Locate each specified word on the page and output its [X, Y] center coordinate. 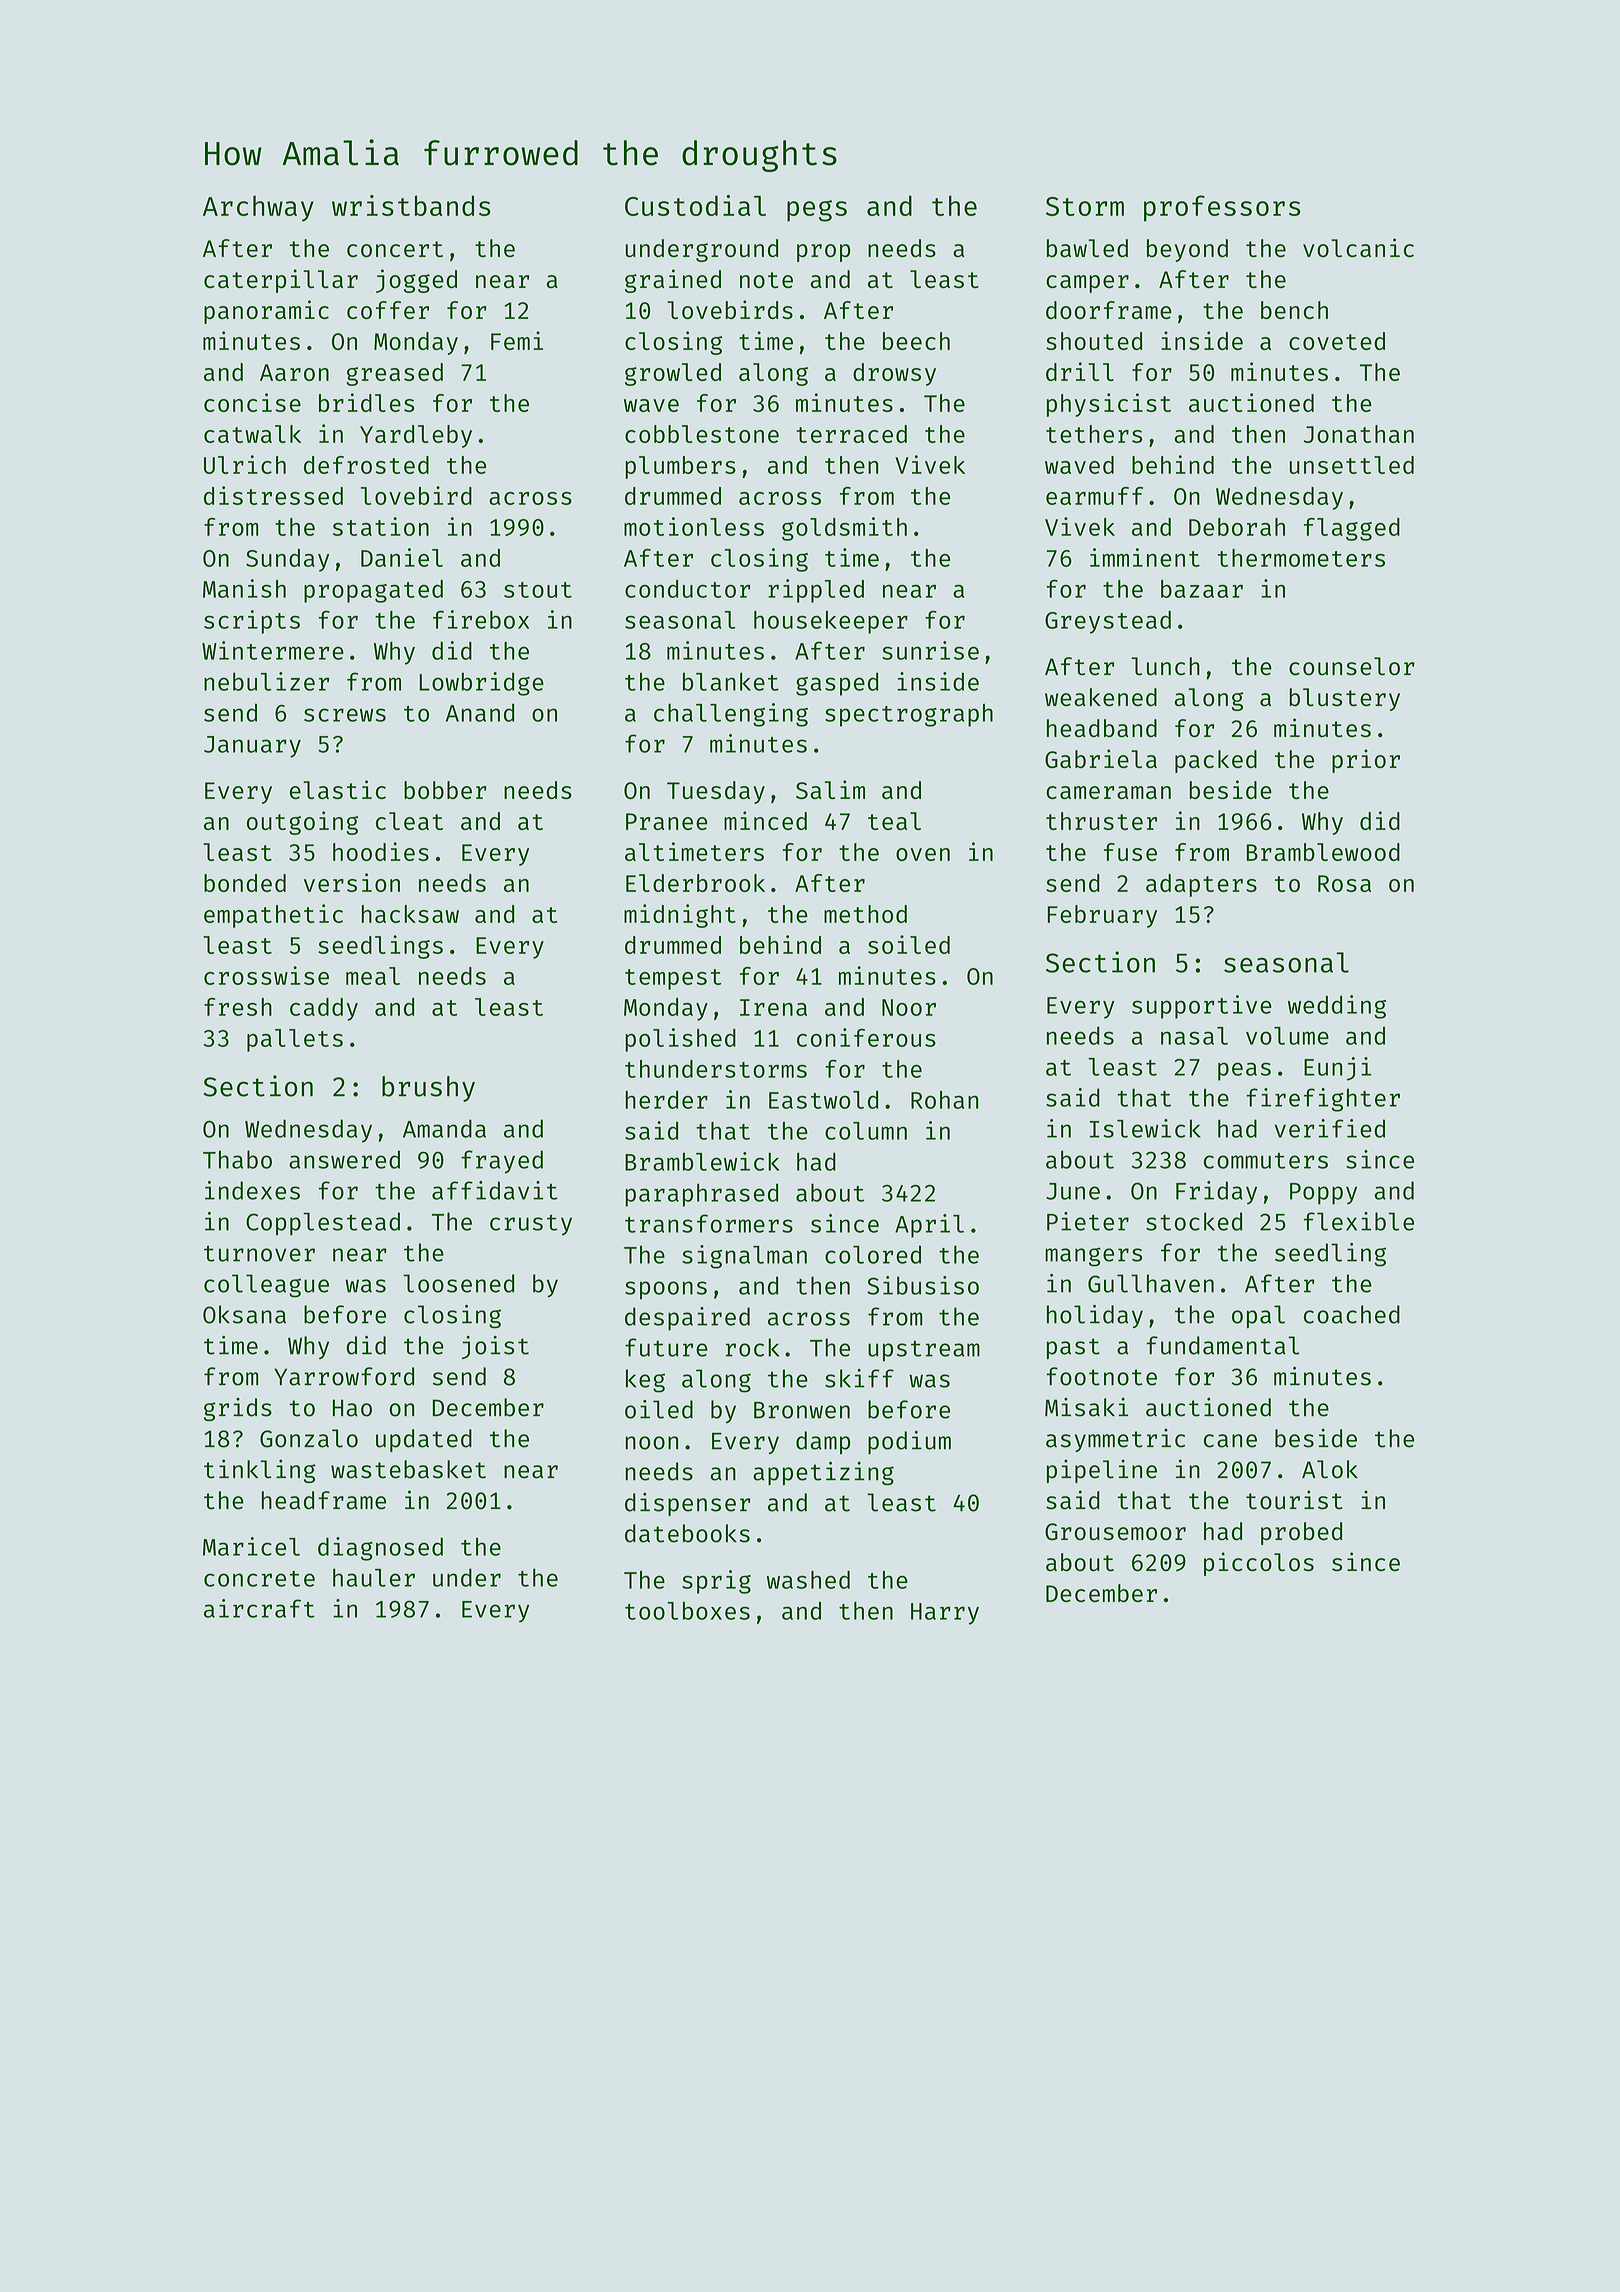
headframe [324, 1500]
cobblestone [702, 434]
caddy [324, 1009]
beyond [1187, 250]
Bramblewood [1323, 852]
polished [680, 1040]
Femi [517, 340]
